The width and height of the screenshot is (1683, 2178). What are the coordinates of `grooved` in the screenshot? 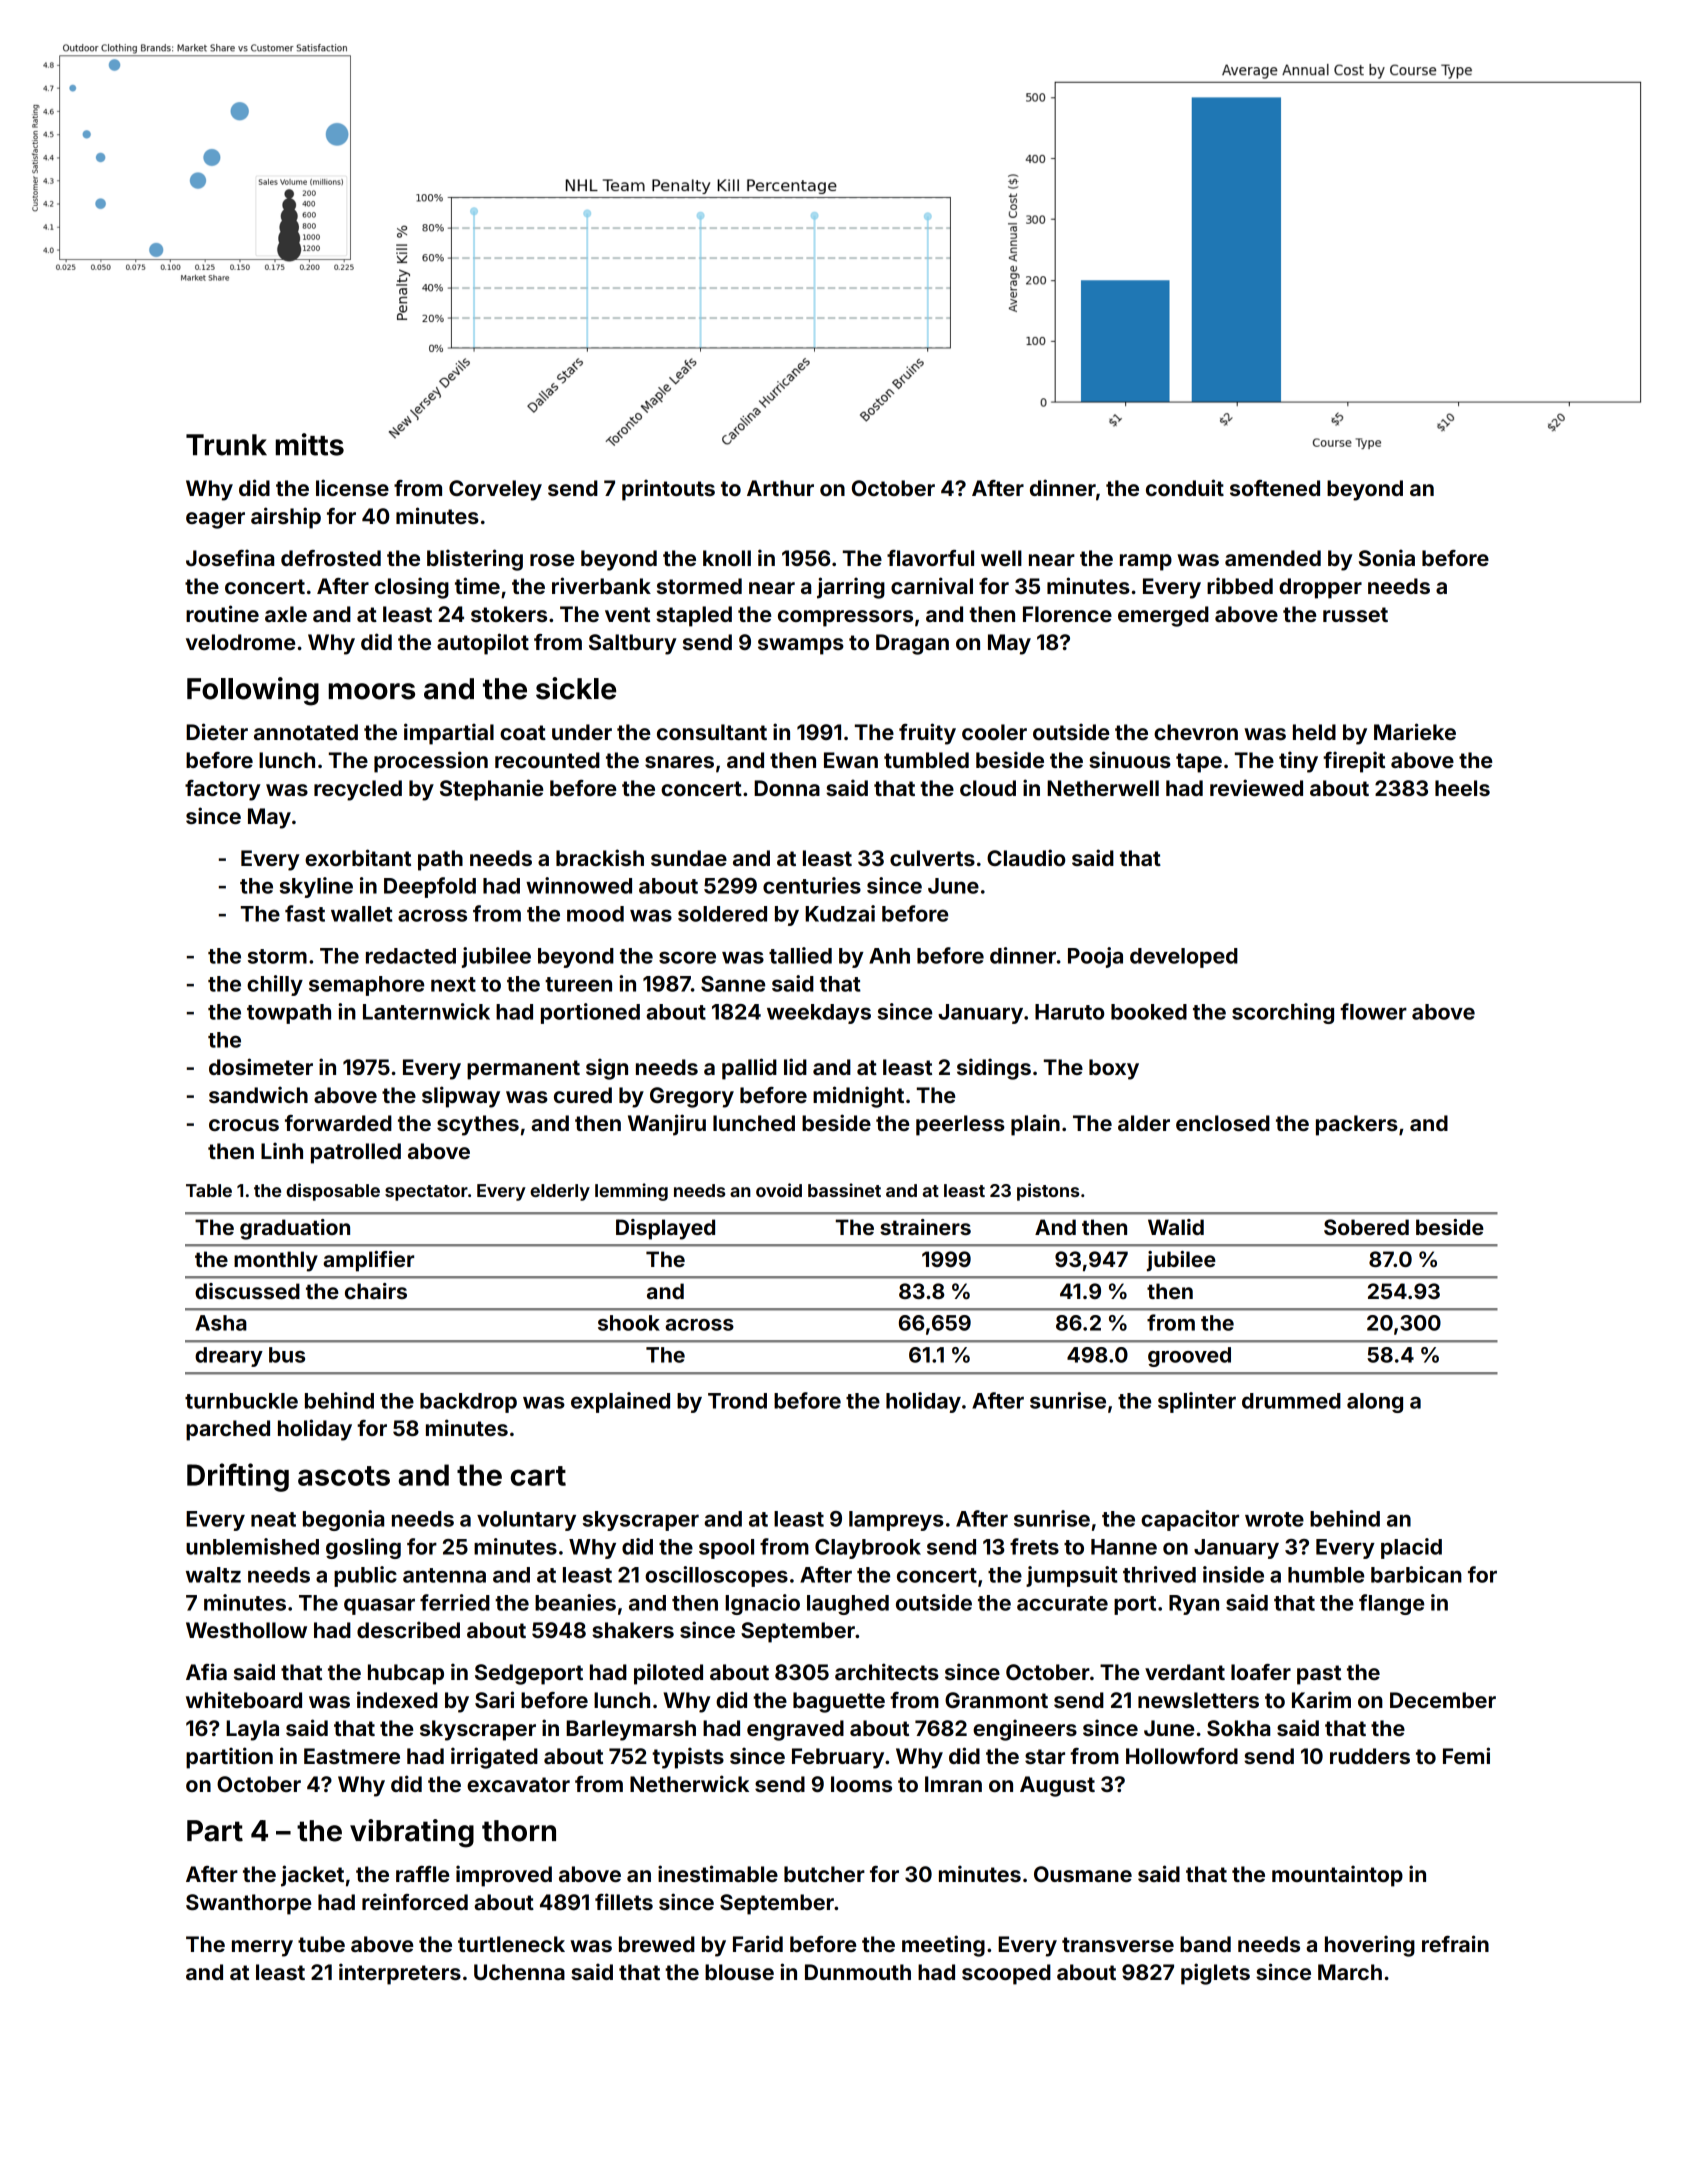 It's located at (1189, 1357).
